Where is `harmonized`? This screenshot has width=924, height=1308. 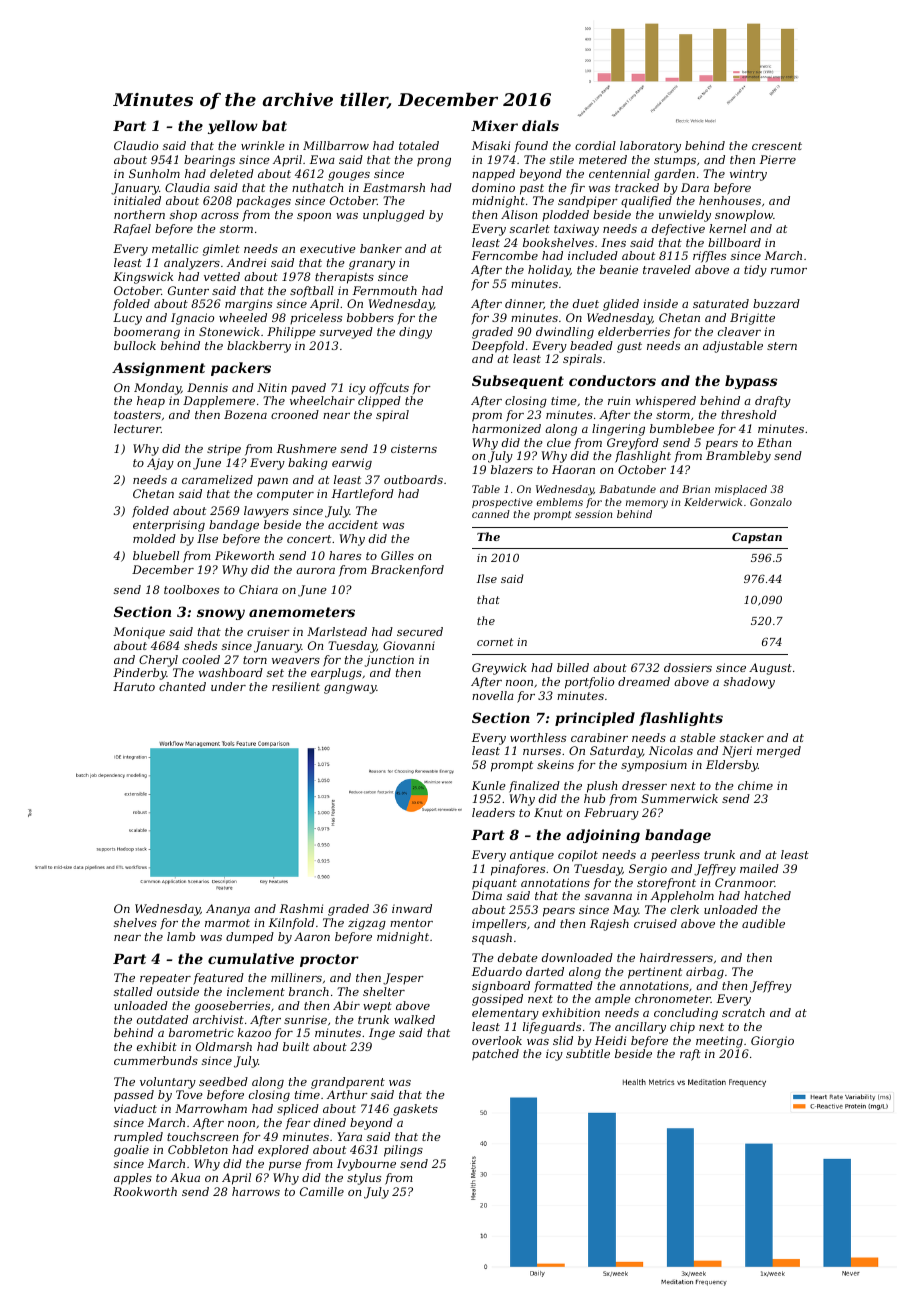
harmonized is located at coordinates (506, 428).
